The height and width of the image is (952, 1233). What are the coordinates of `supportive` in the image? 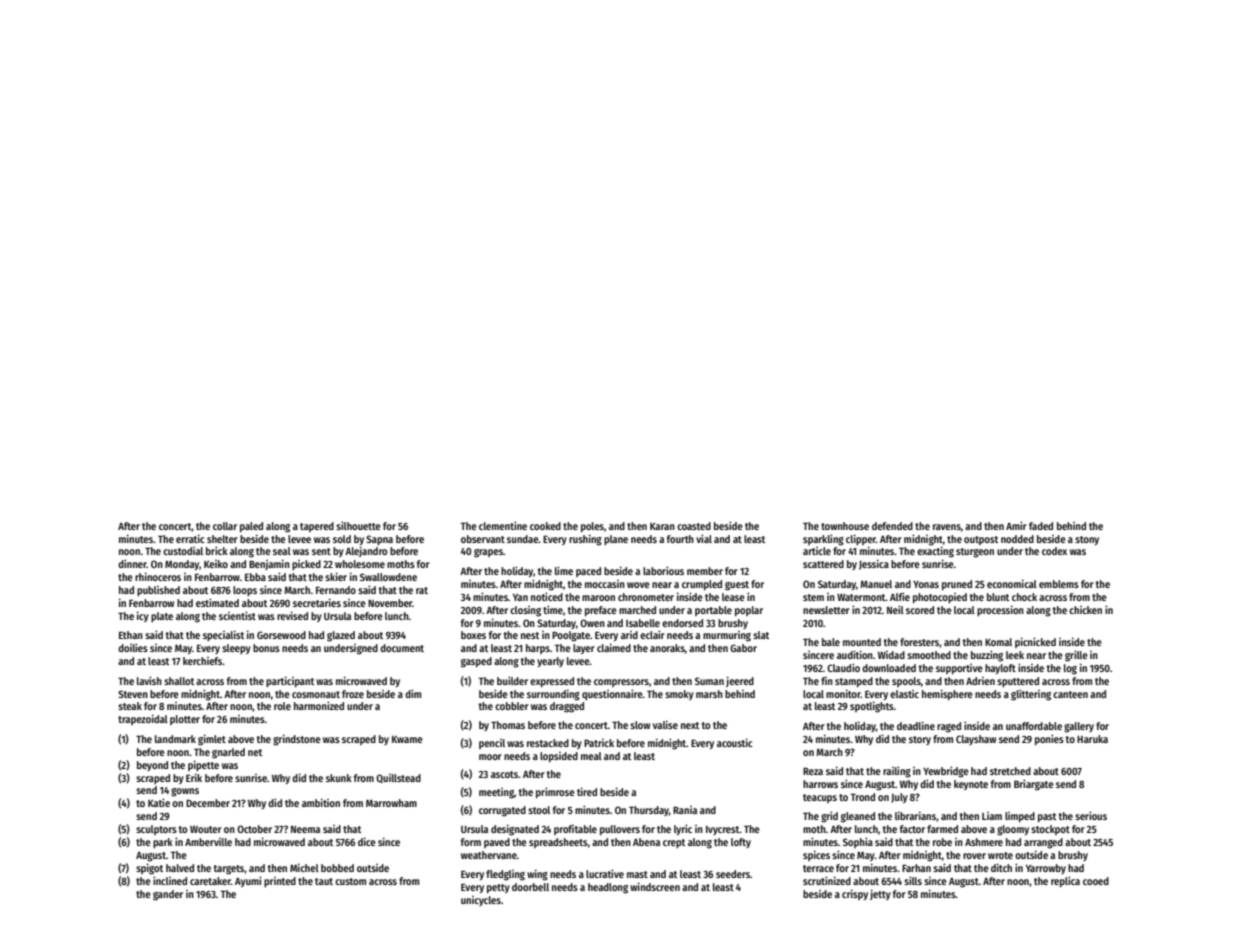 It's located at (959, 669).
